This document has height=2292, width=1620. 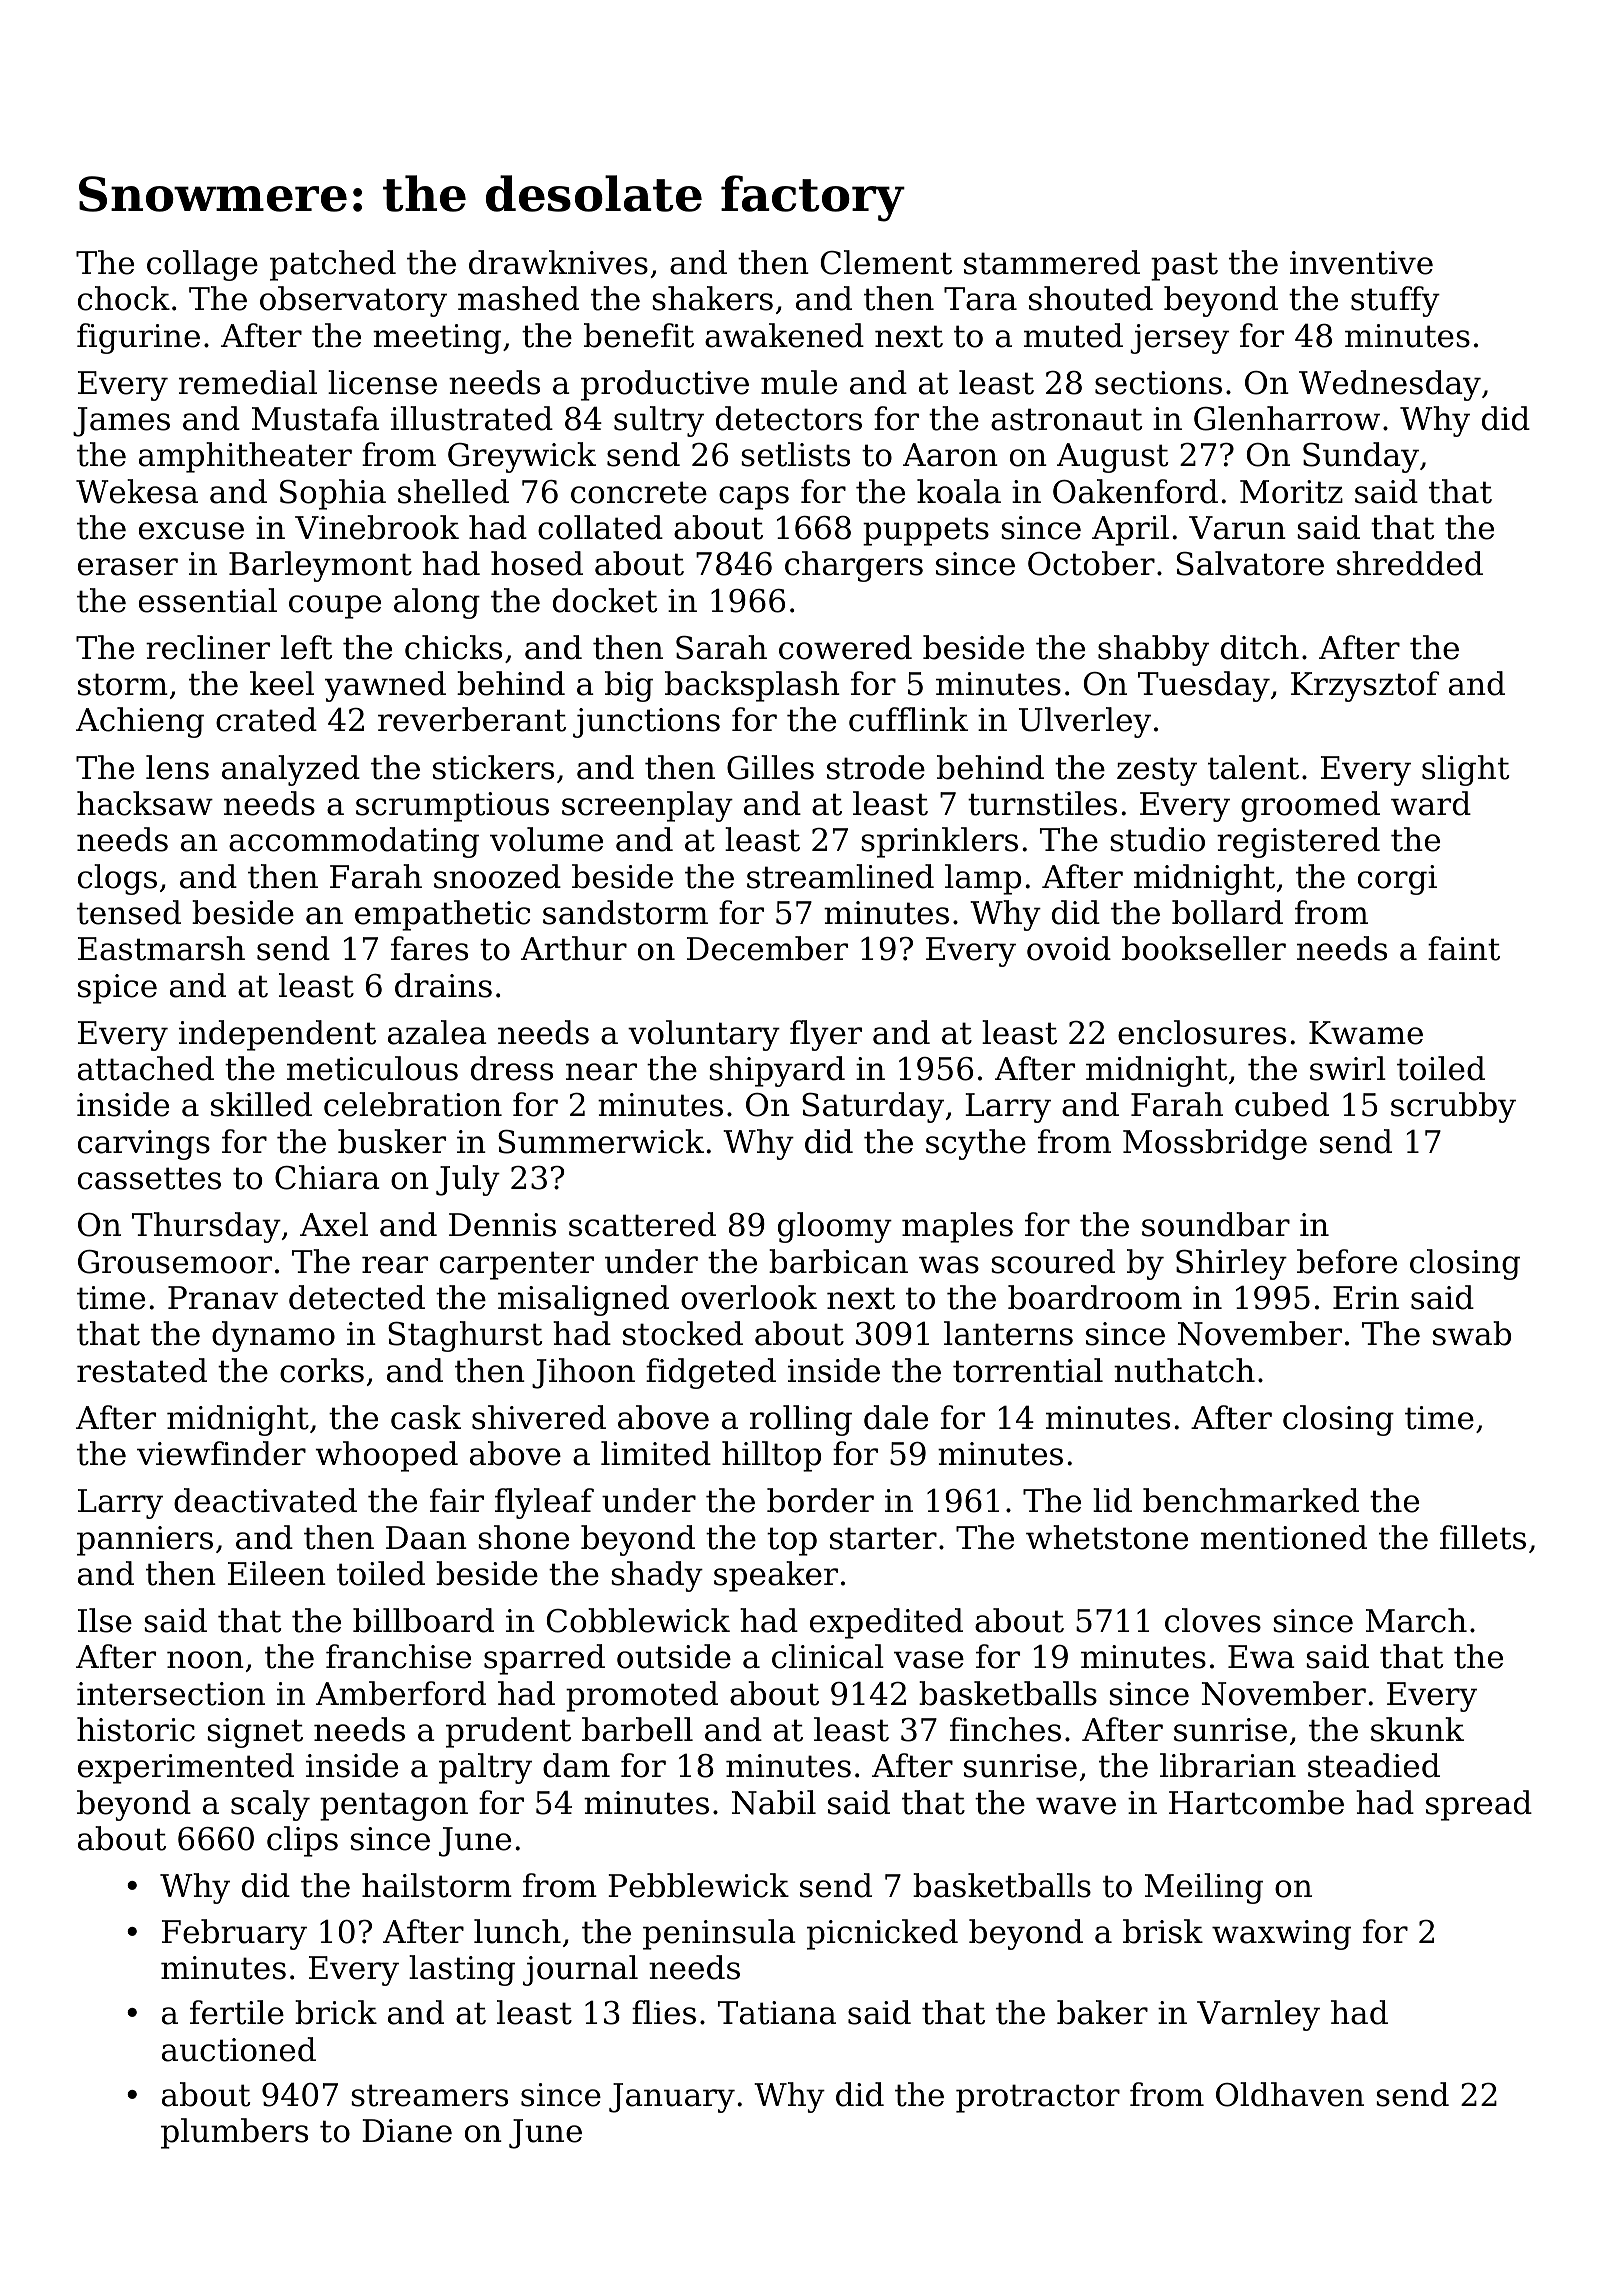 I want to click on tensed, so click(x=129, y=912).
